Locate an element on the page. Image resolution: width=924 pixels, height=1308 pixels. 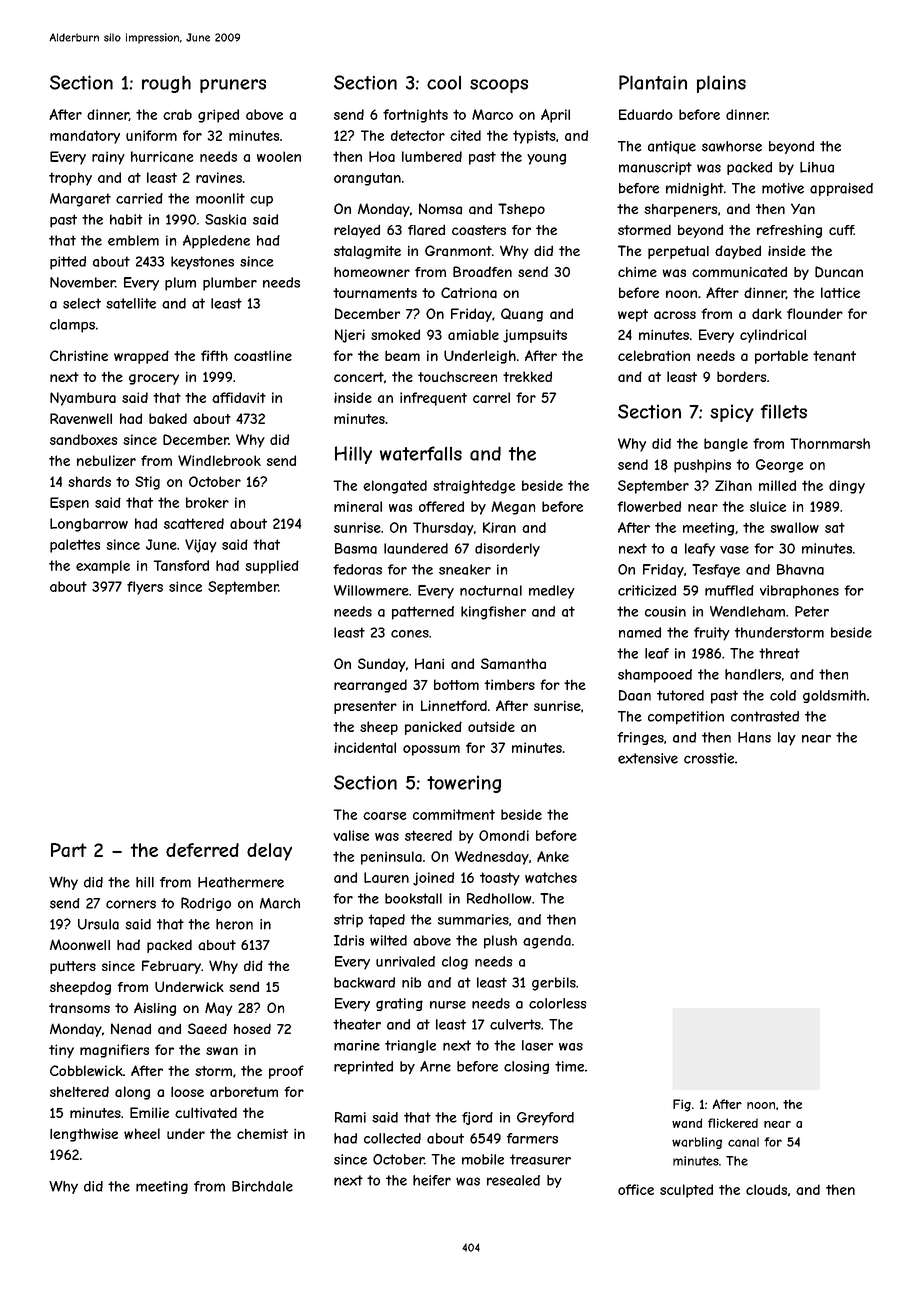
outside is located at coordinates (491, 726).
